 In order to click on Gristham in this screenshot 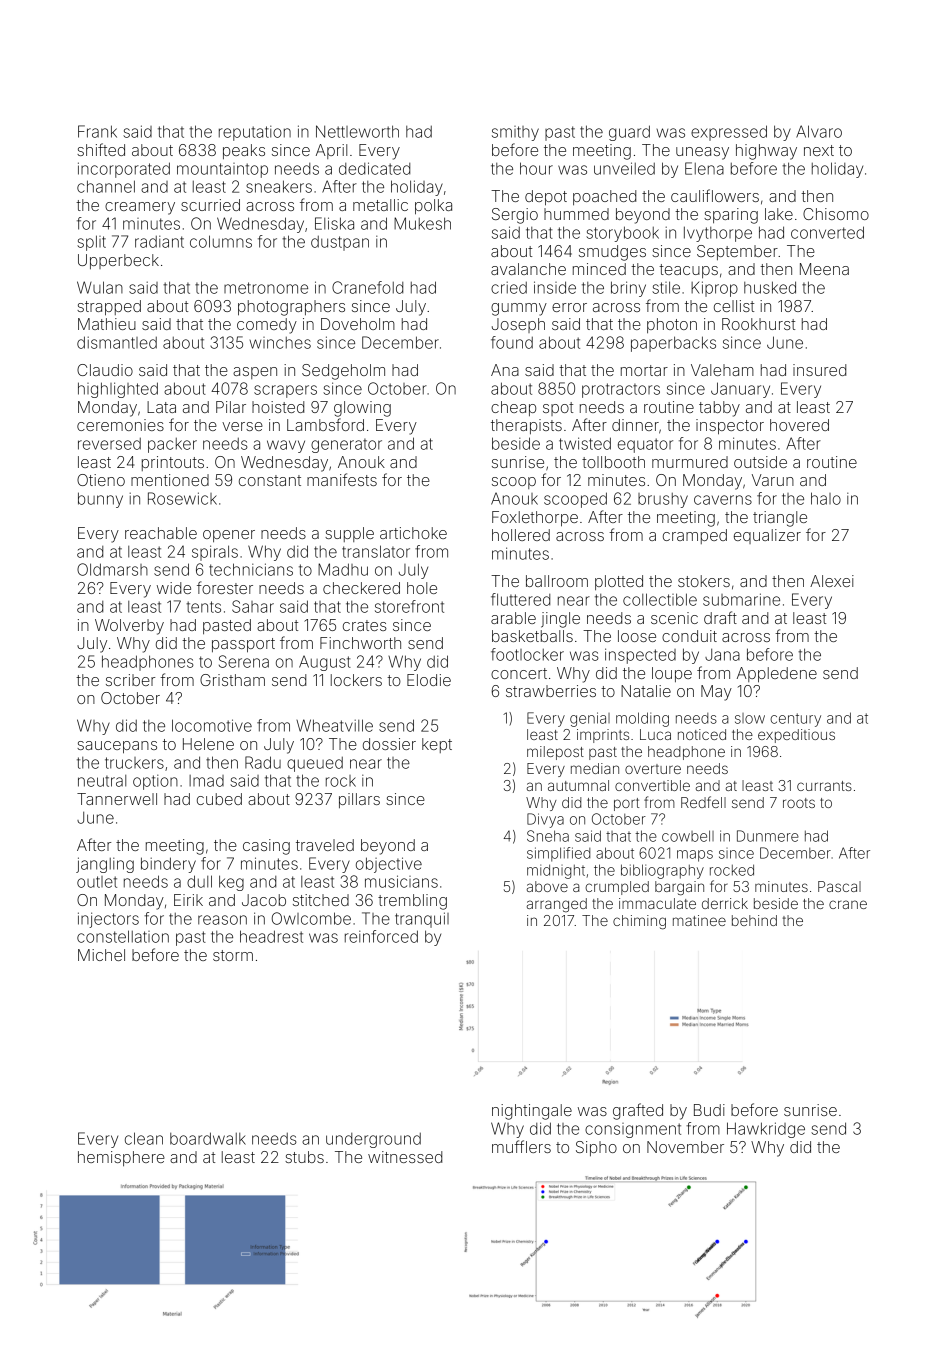, I will do `click(232, 680)`.
